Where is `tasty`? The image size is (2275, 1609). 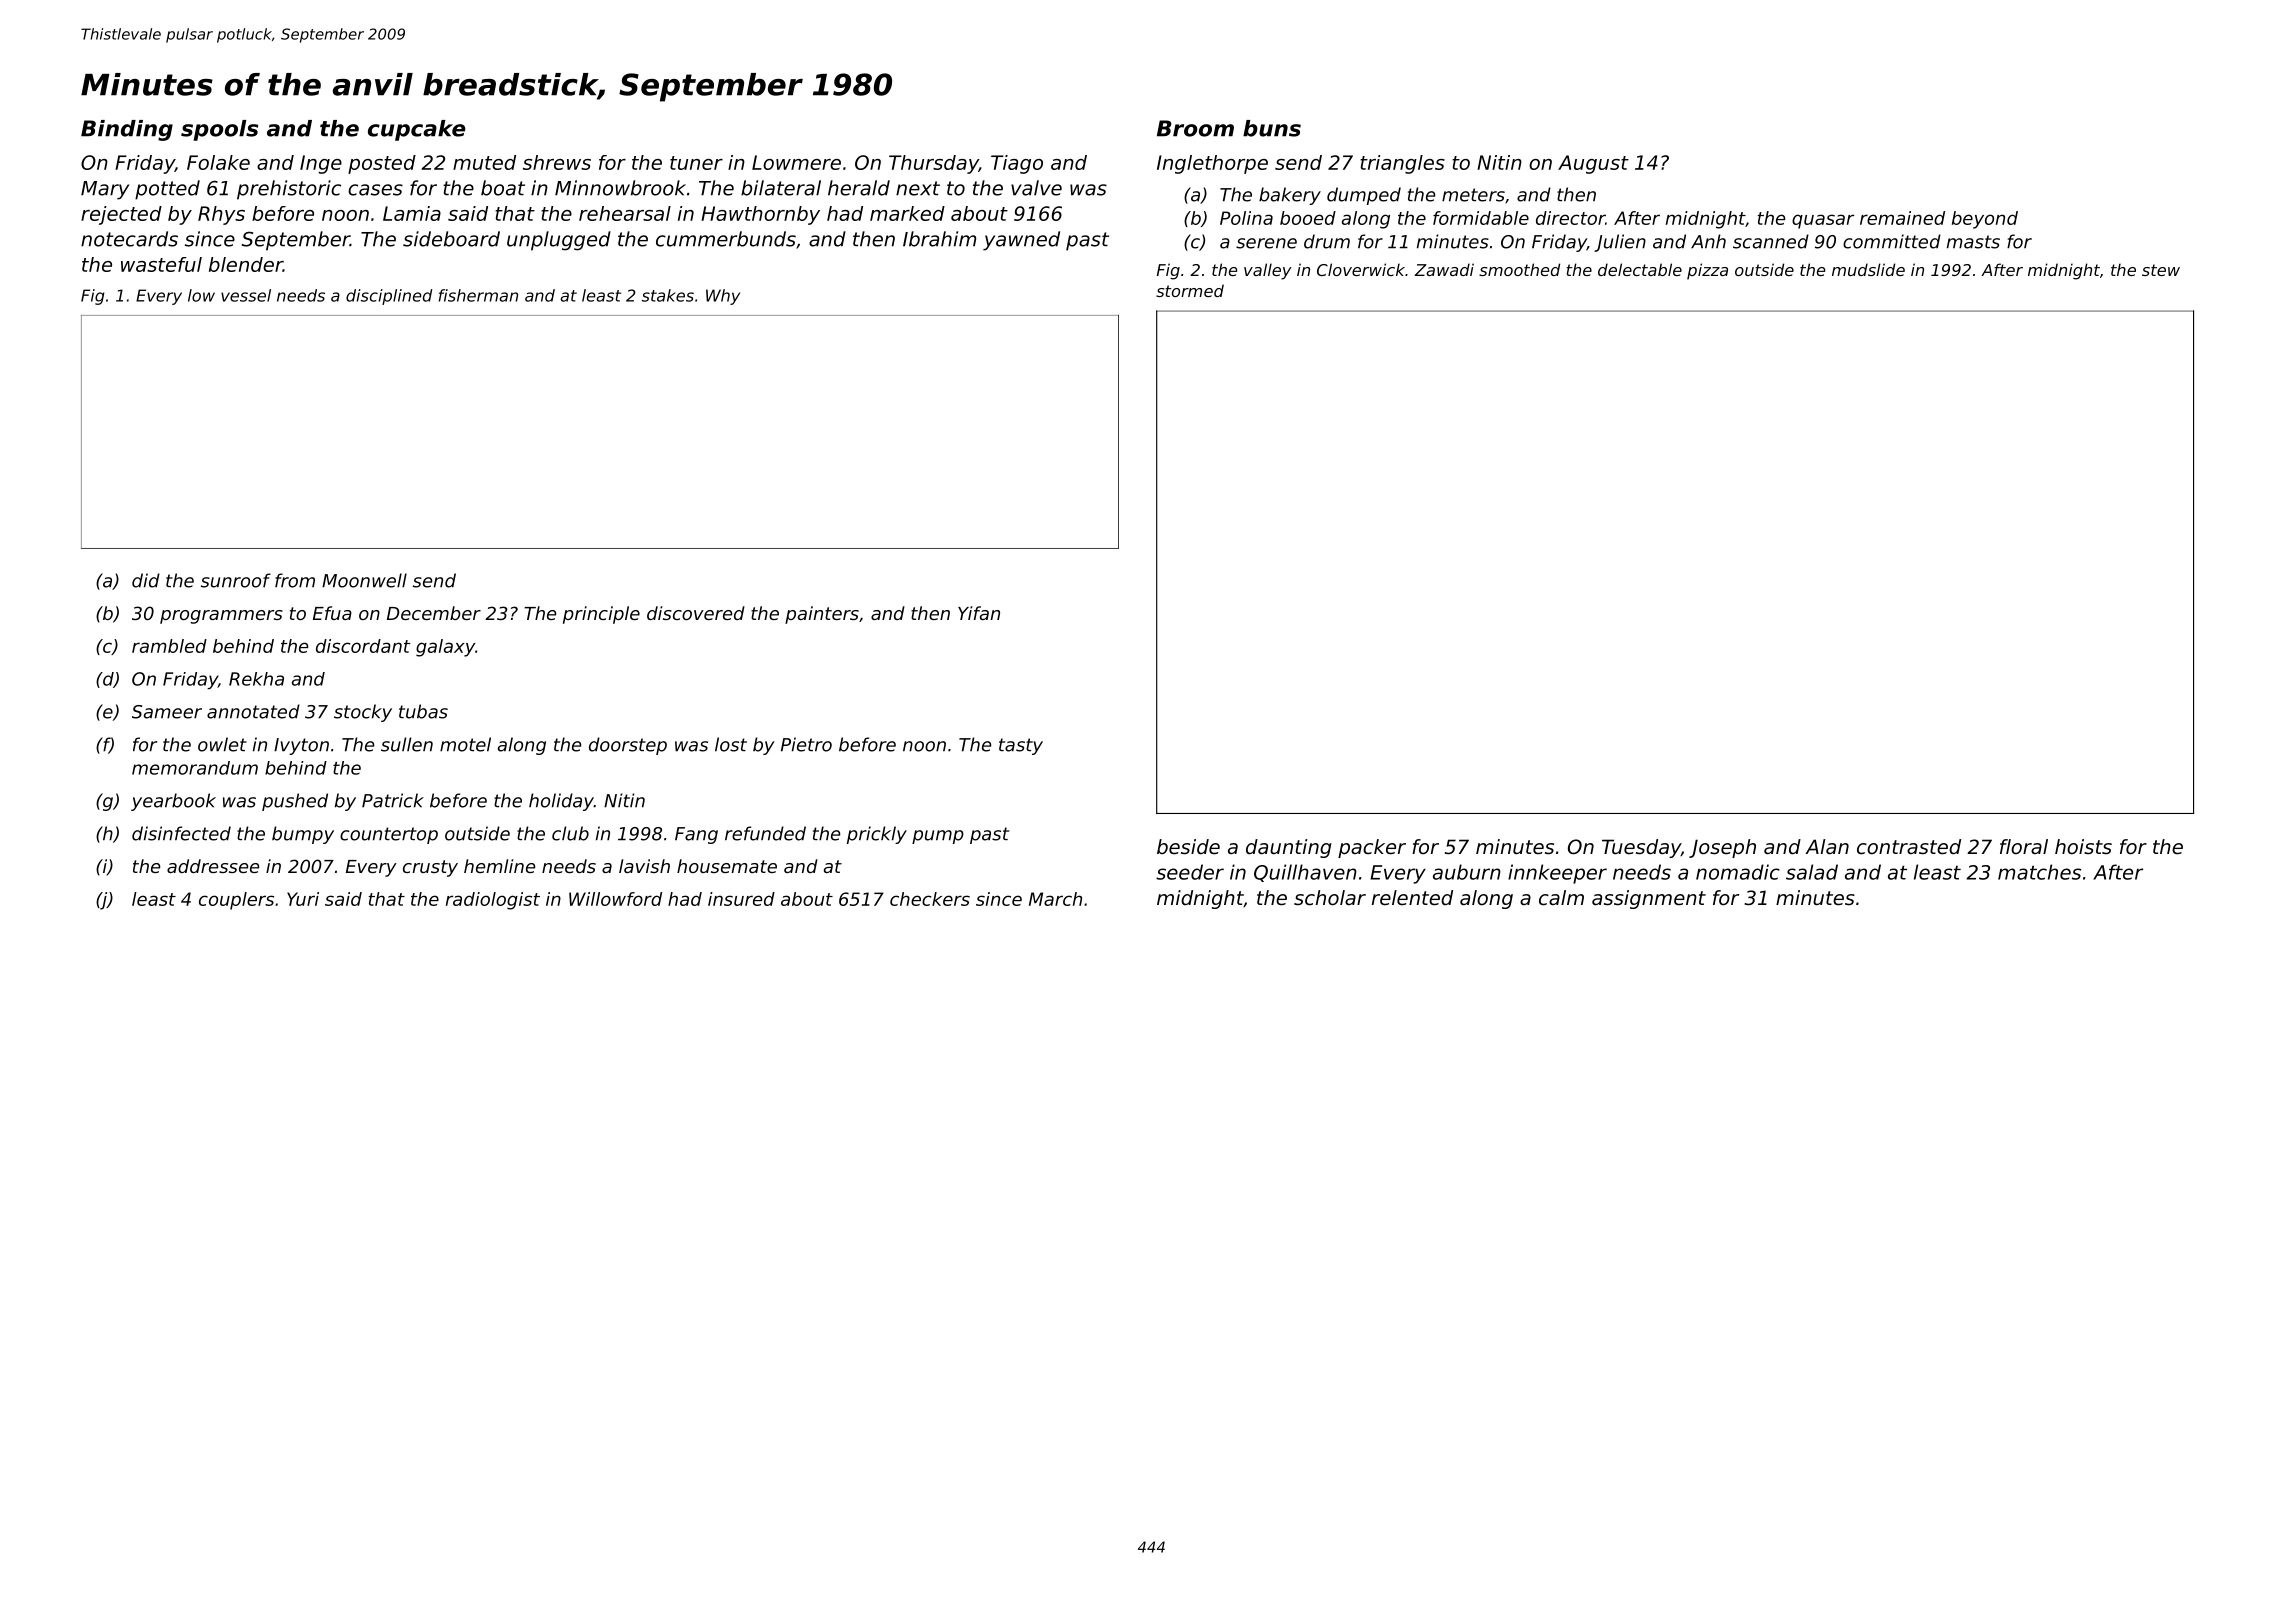
tasty is located at coordinates (1021, 746).
